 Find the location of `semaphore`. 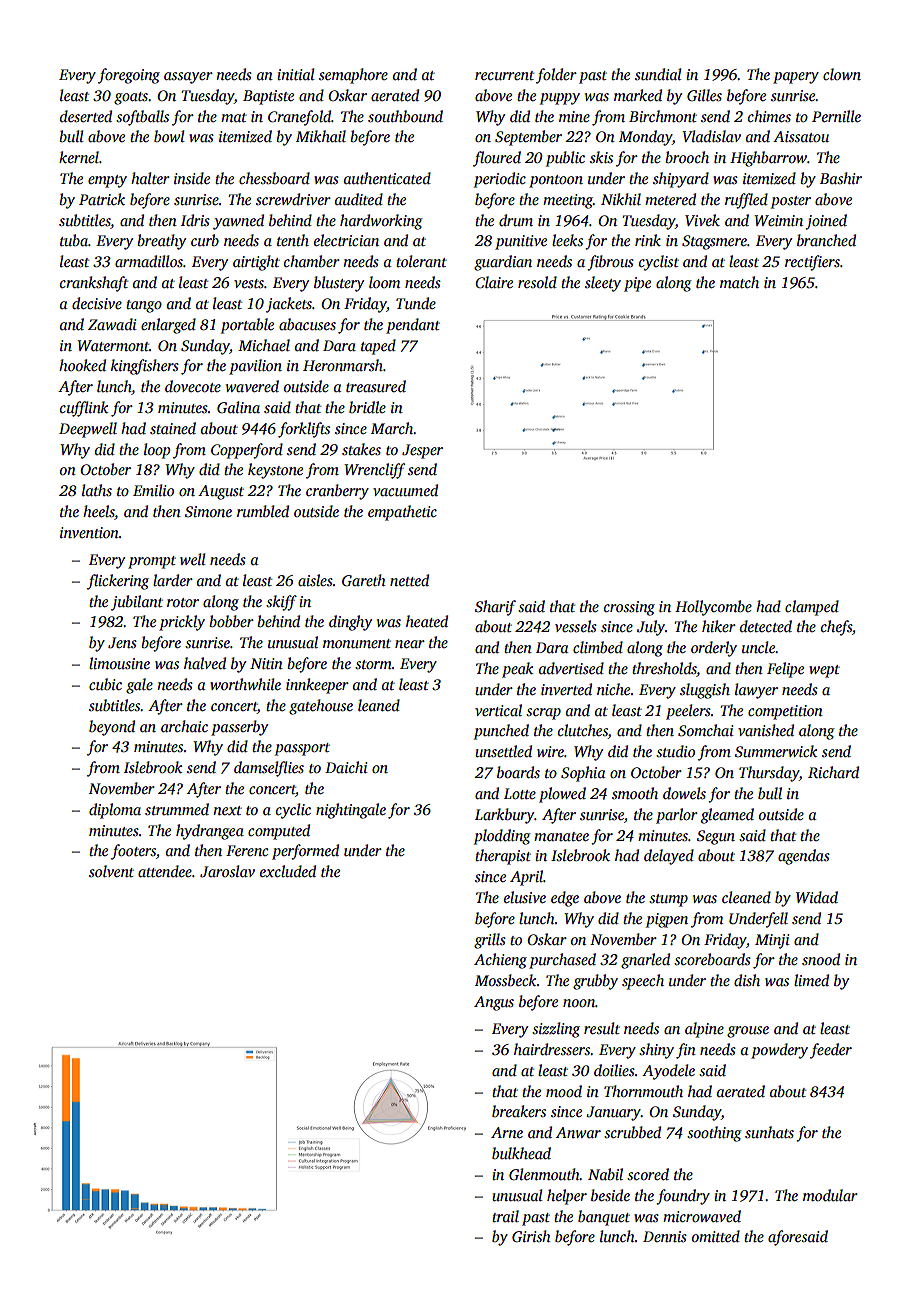

semaphore is located at coordinates (353, 76).
